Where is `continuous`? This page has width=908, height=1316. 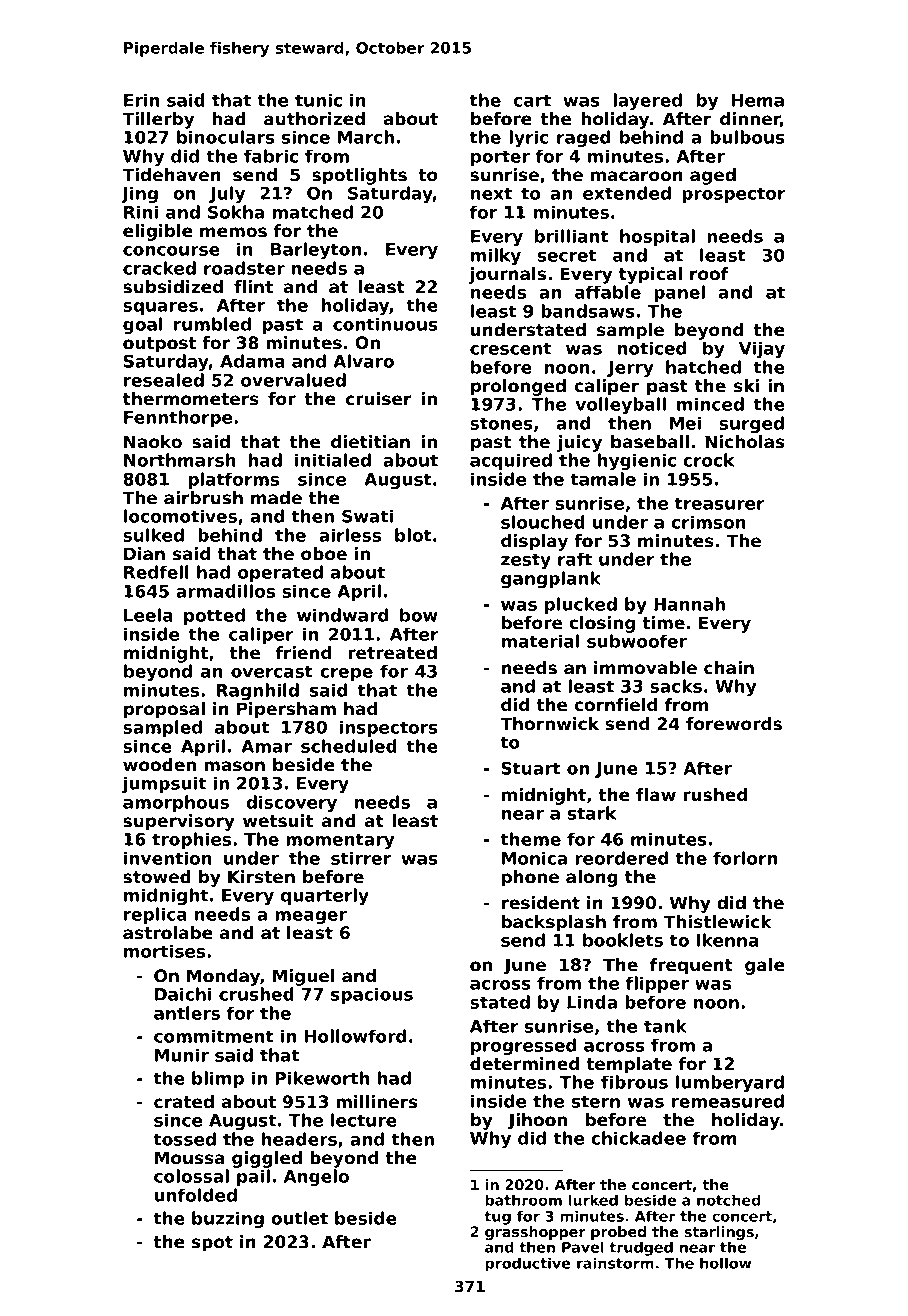 continuous is located at coordinates (385, 324).
